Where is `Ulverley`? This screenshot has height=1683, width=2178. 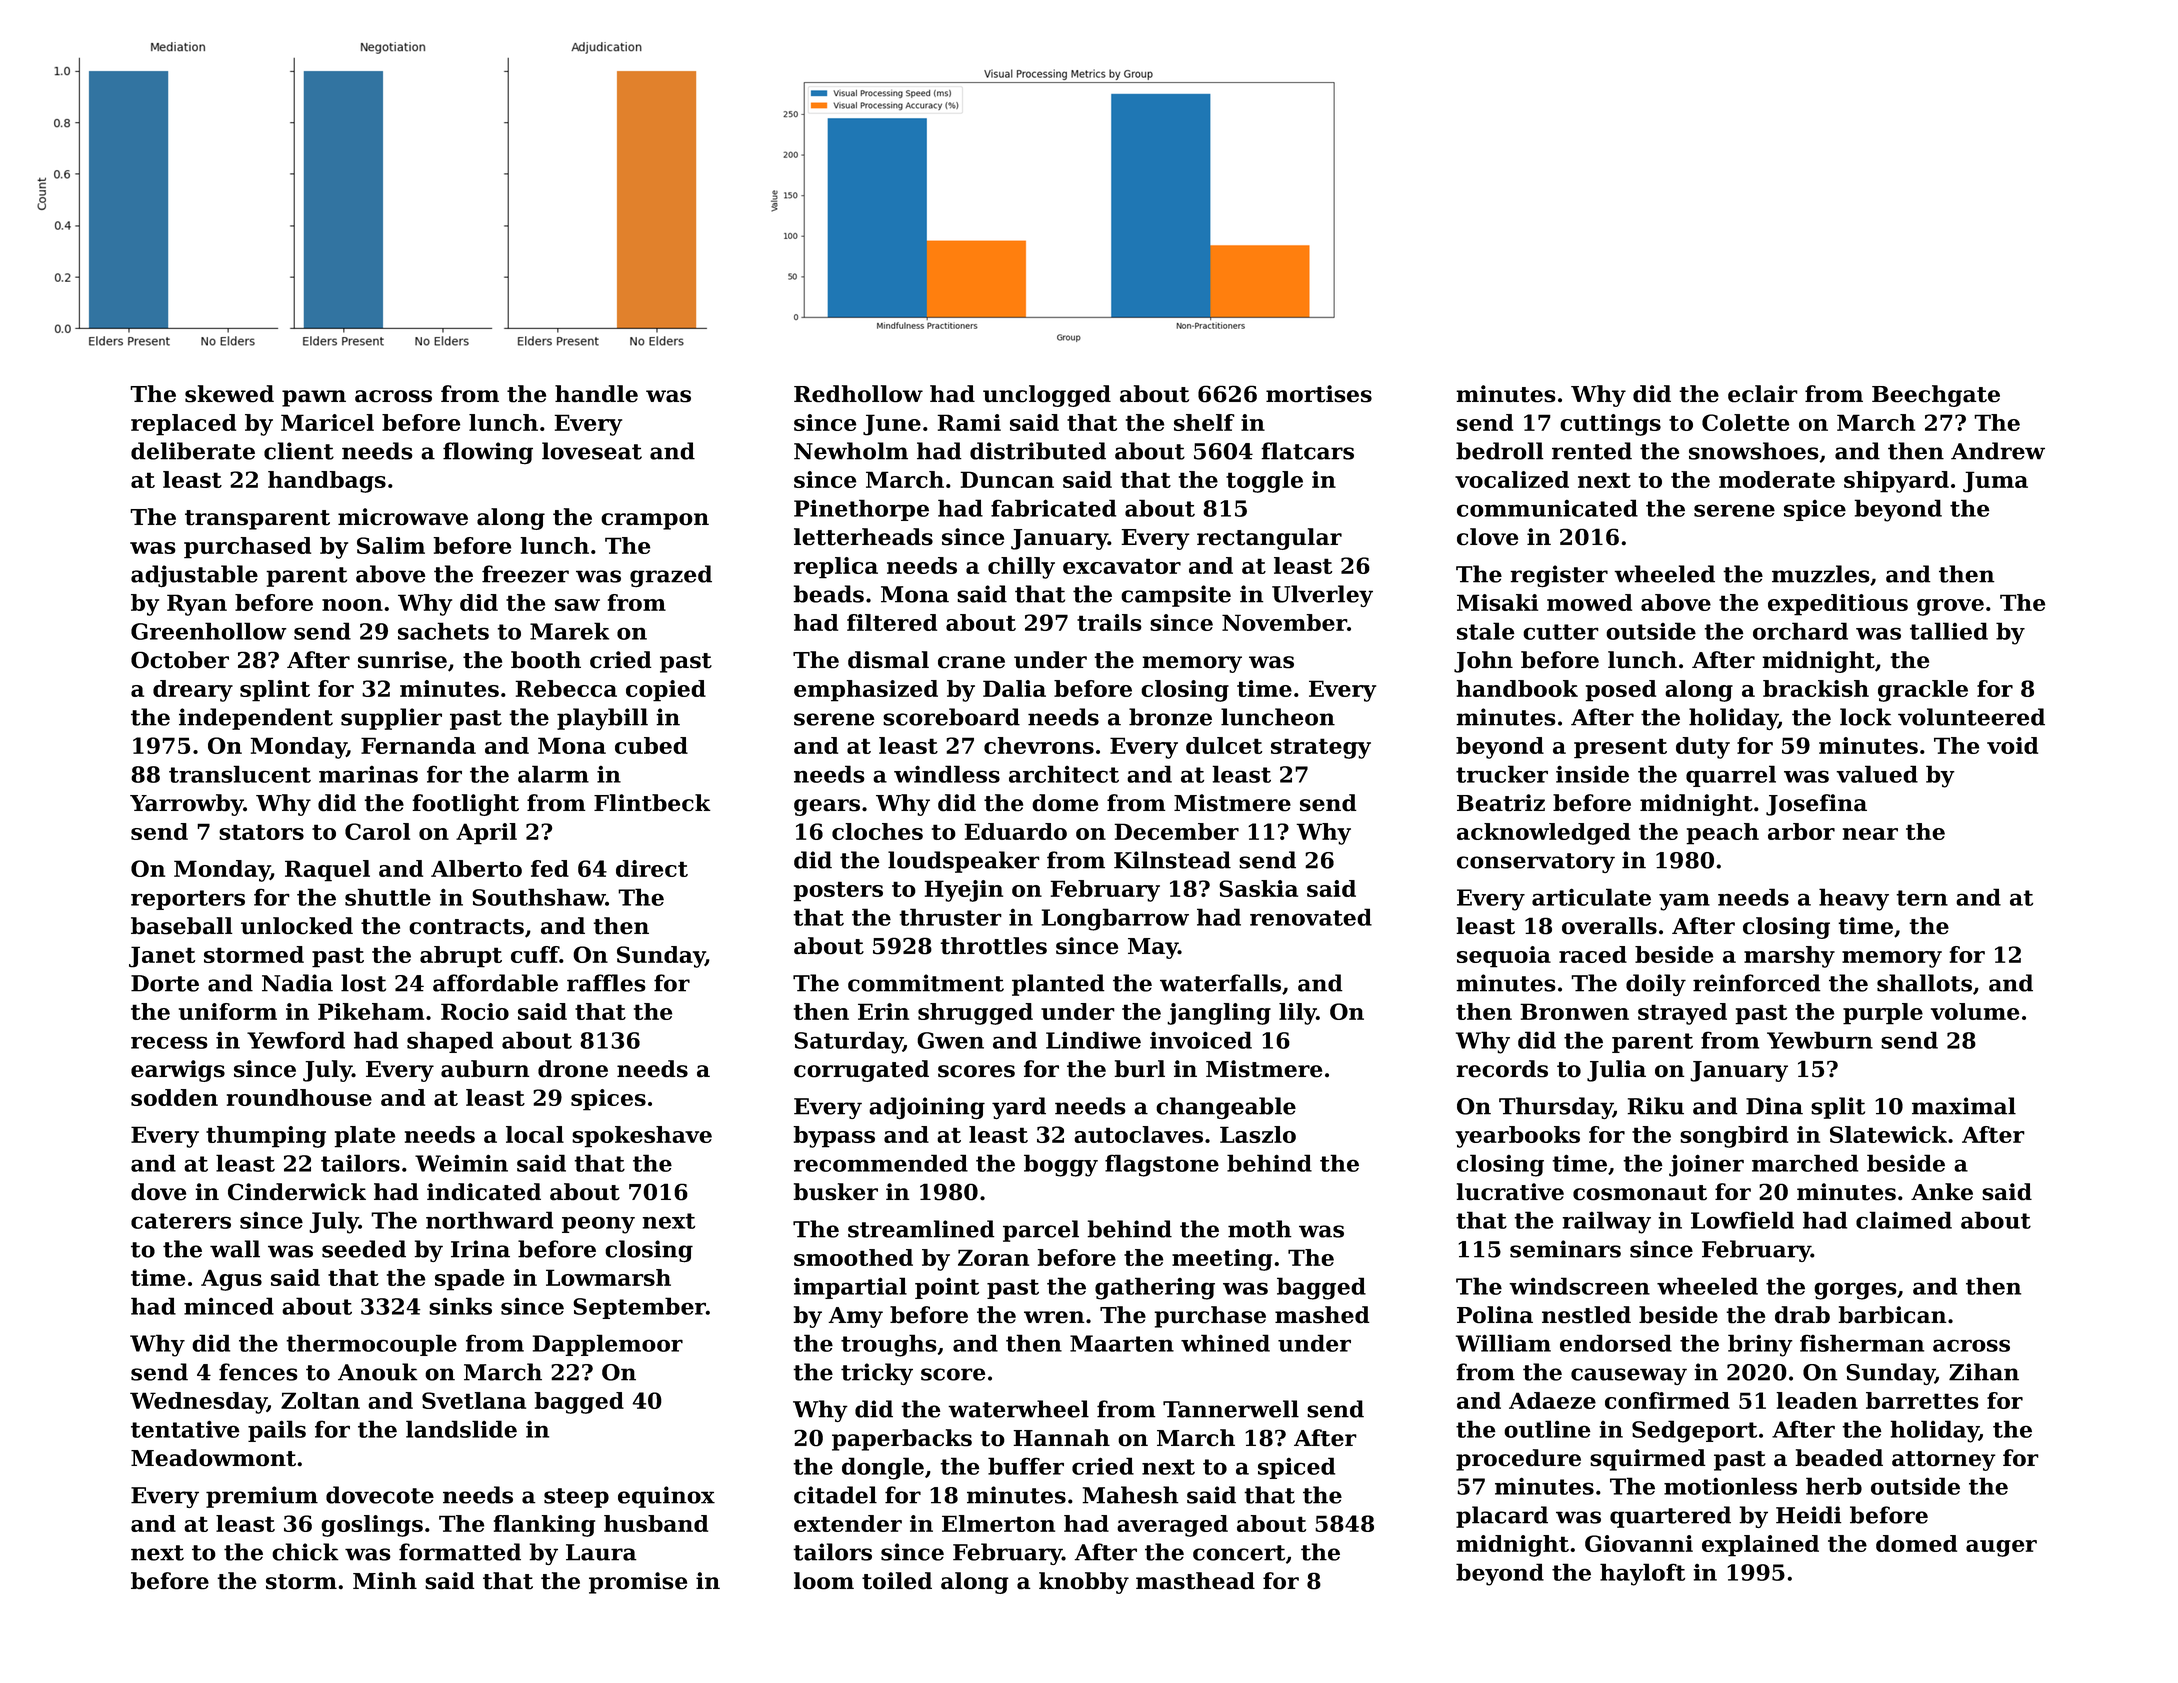
Ulverley is located at coordinates (1322, 596).
